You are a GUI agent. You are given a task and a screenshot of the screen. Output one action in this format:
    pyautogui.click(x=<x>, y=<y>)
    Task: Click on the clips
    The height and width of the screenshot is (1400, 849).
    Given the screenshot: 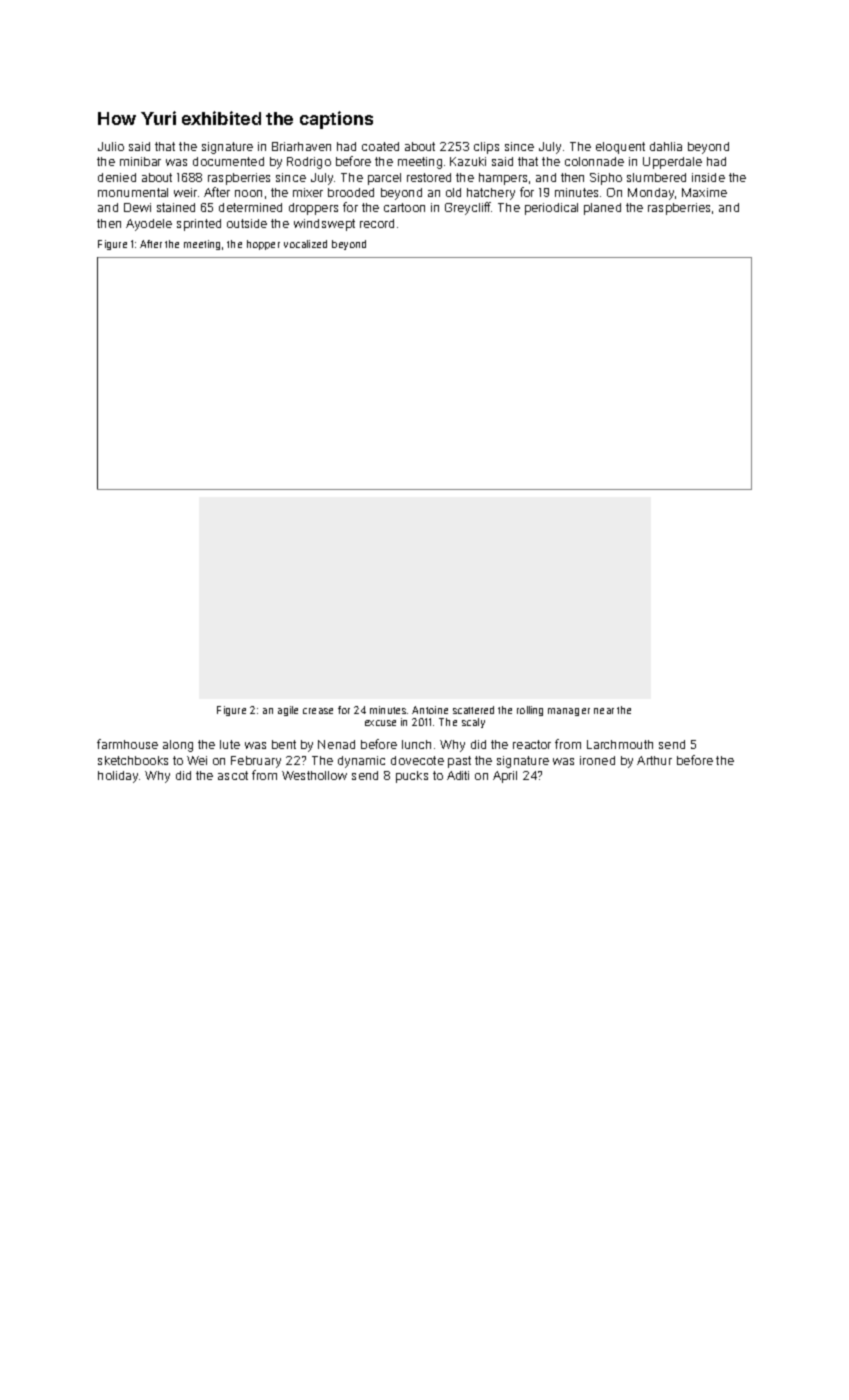 What is the action you would take?
    pyautogui.click(x=486, y=148)
